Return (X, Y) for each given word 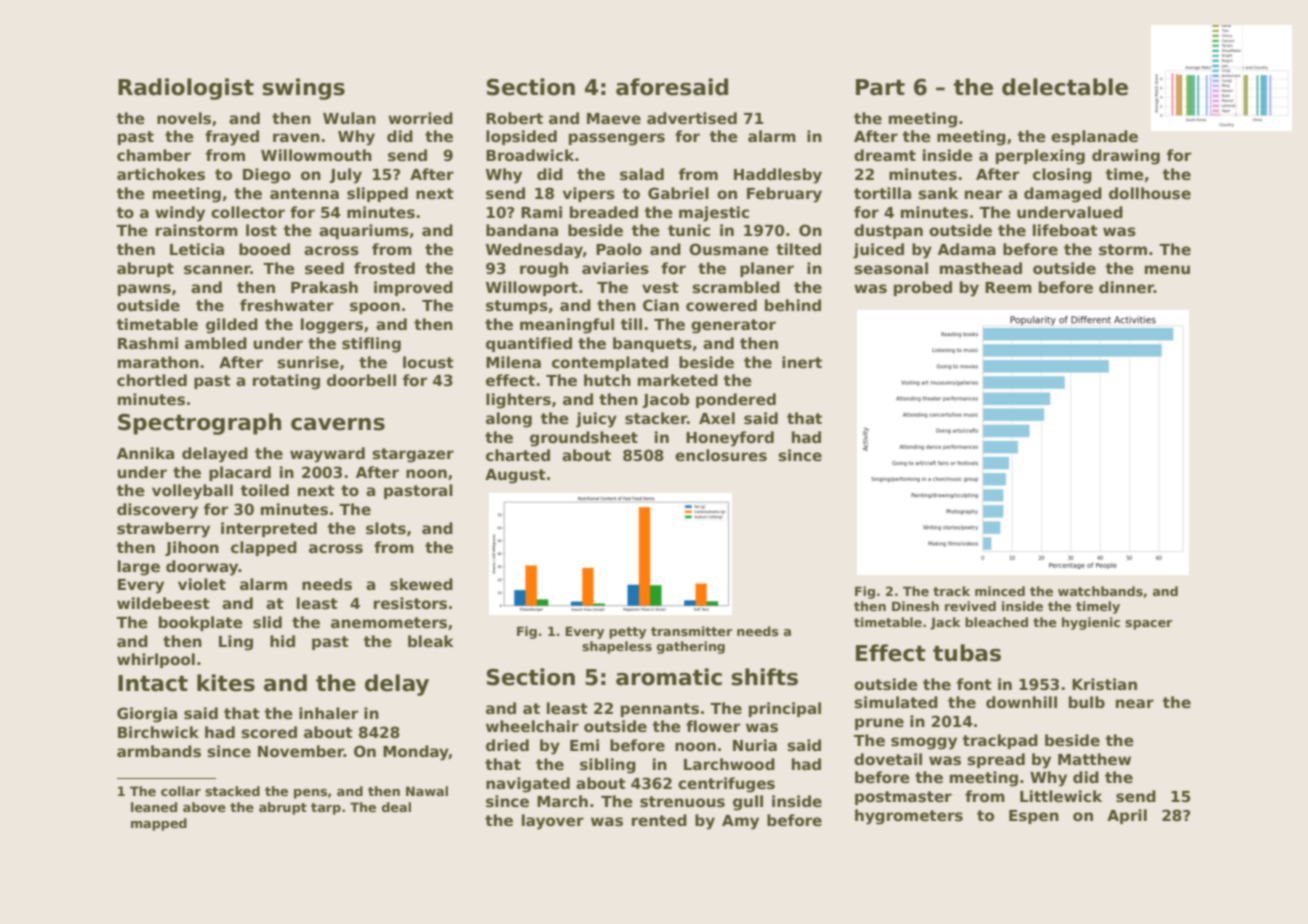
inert (802, 362)
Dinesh (915, 606)
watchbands (1100, 591)
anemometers (389, 623)
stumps (517, 307)
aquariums (364, 231)
